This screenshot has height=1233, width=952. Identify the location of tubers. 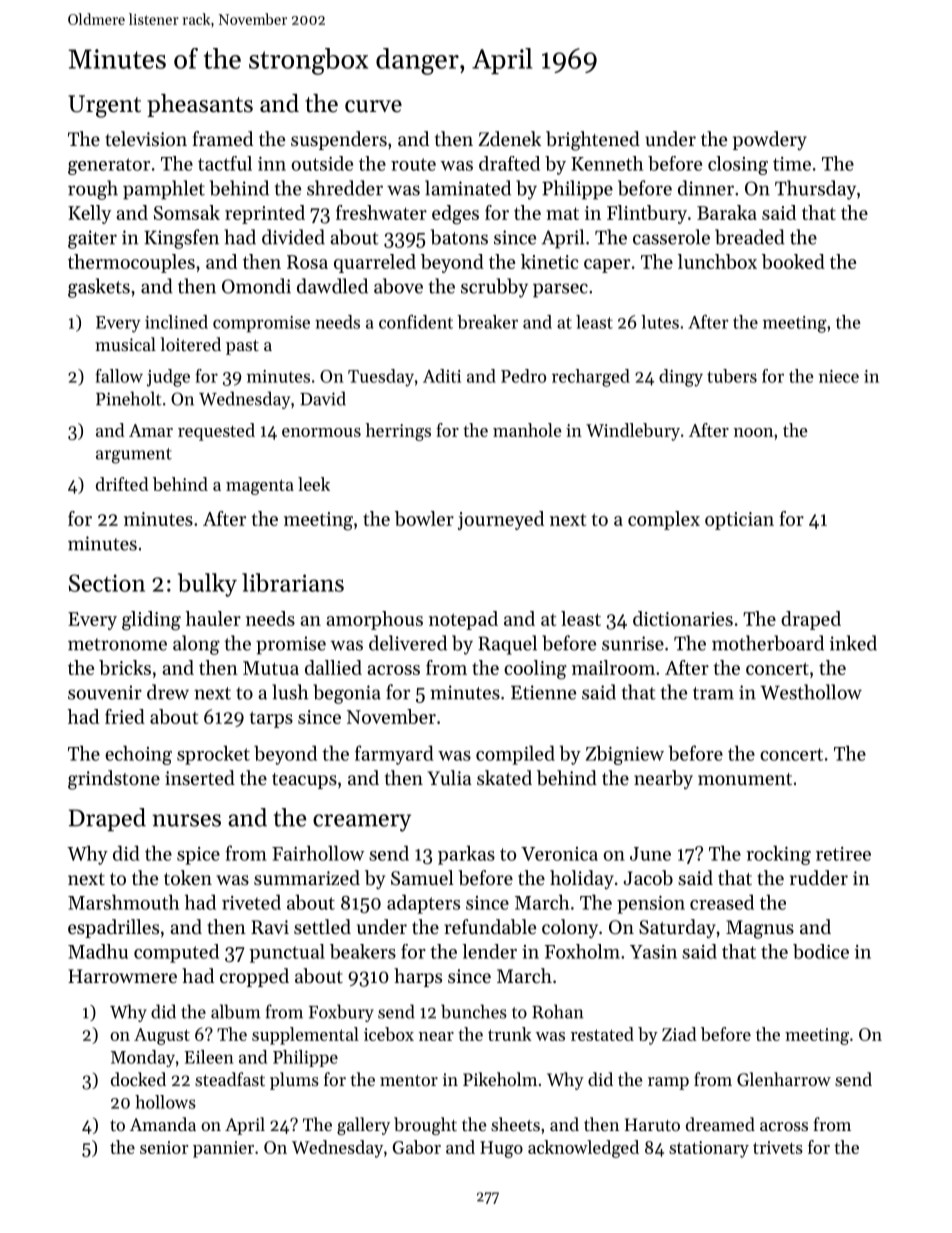
(732, 376).
